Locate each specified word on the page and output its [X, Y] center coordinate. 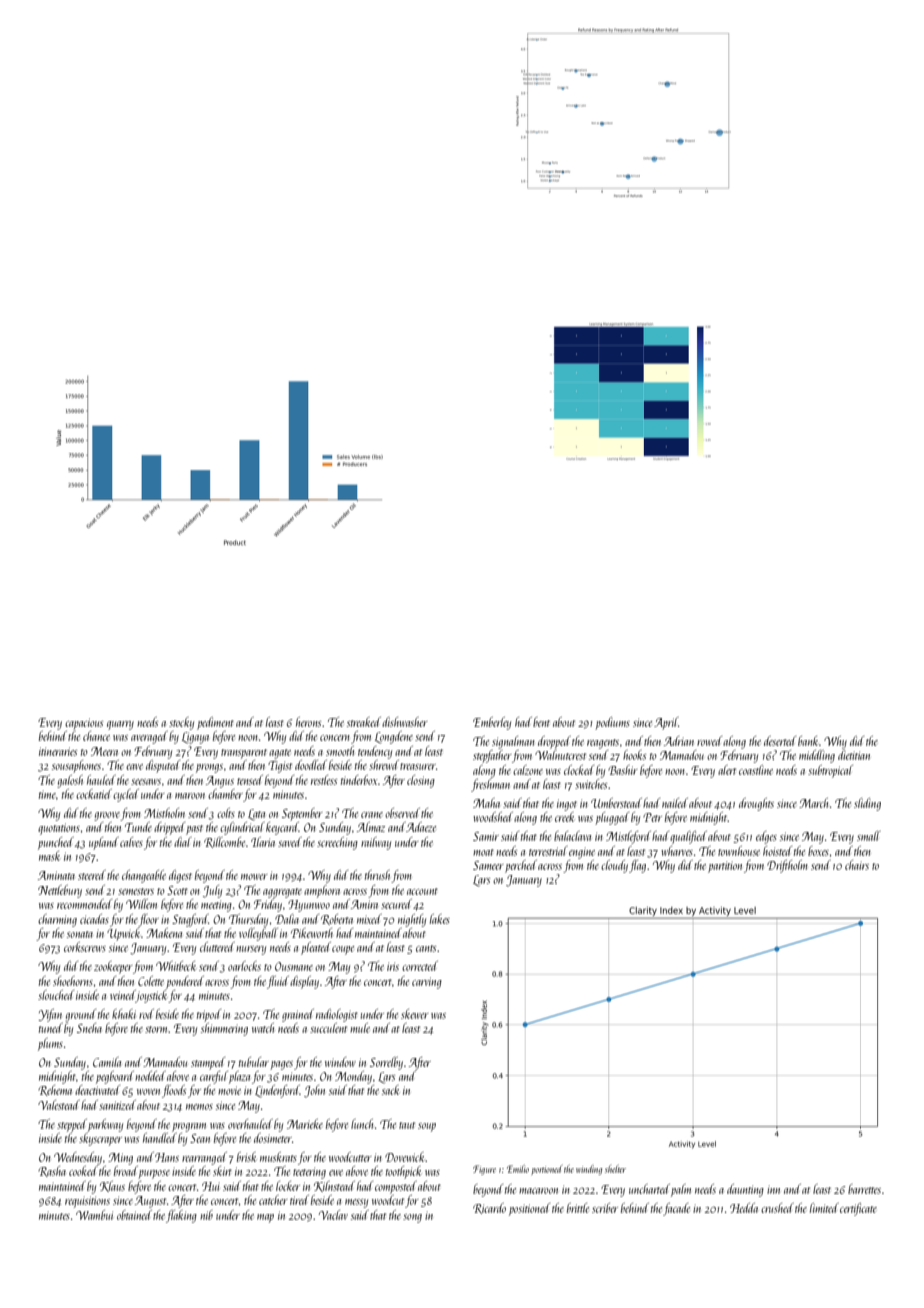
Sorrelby [386, 1063]
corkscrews [85, 947]
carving [427, 983]
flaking [181, 1216]
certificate [858, 1209]
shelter [615, 1169]
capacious [84, 724]
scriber [605, 1208]
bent [541, 722]
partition [725, 867]
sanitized [117, 1105]
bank [808, 741]
